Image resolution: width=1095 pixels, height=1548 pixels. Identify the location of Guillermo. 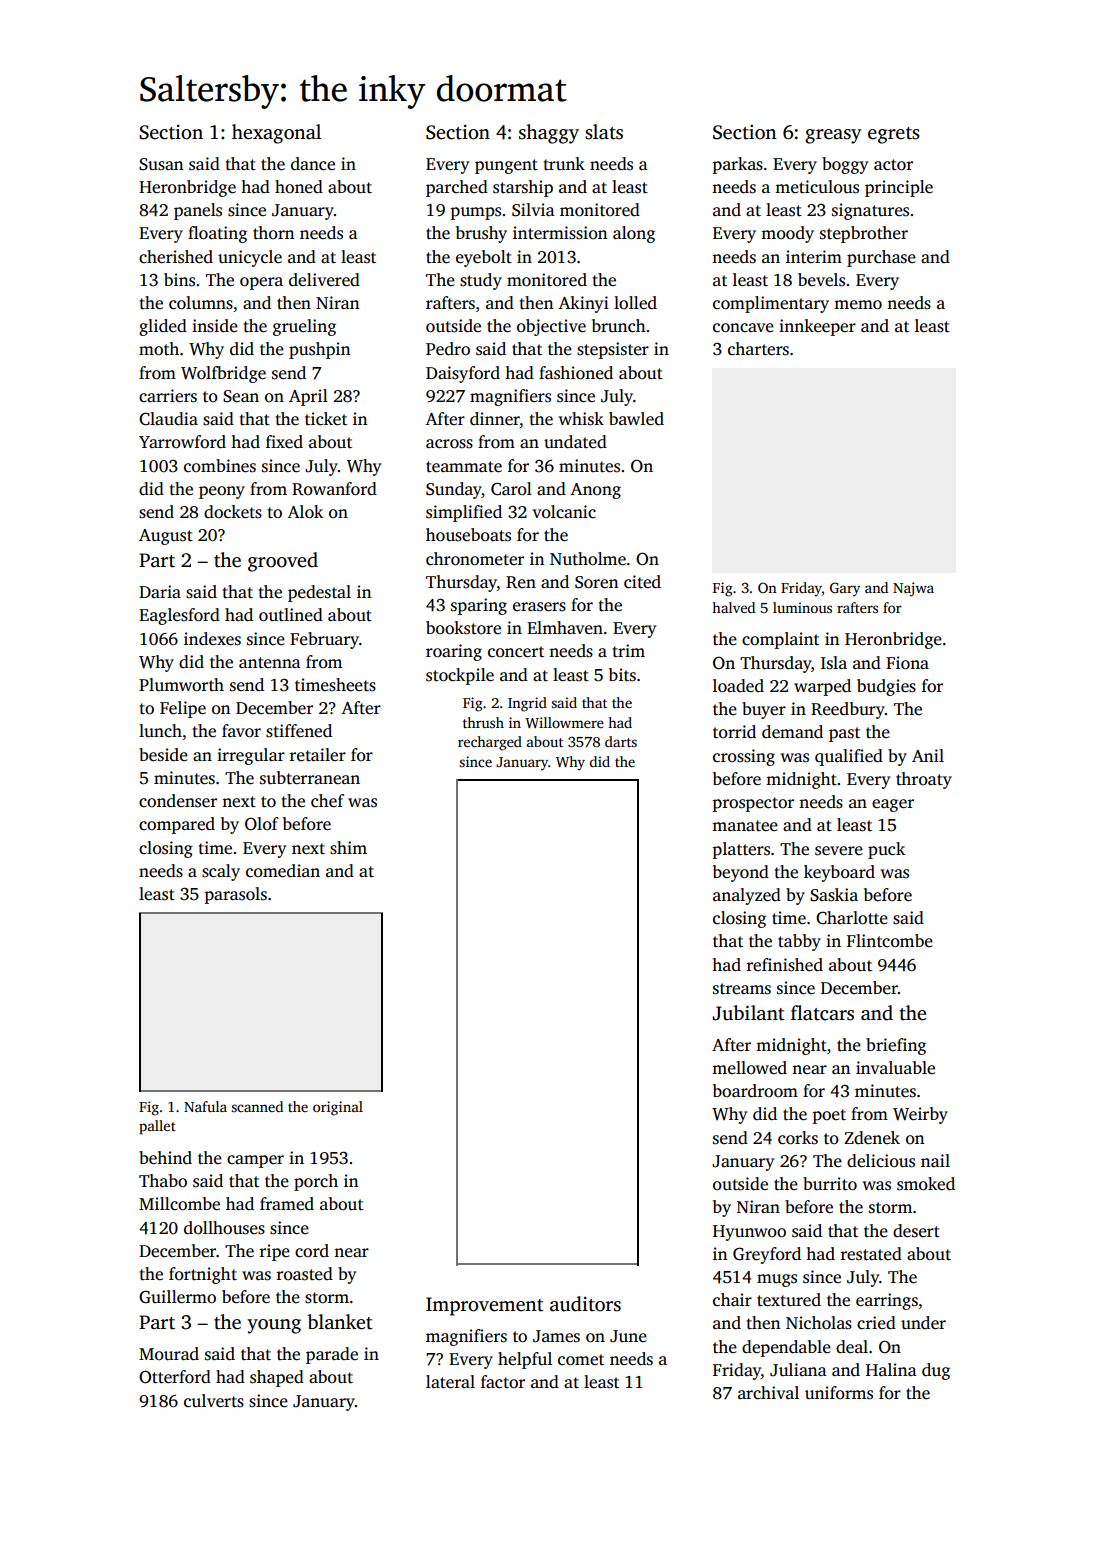
(177, 1297).
